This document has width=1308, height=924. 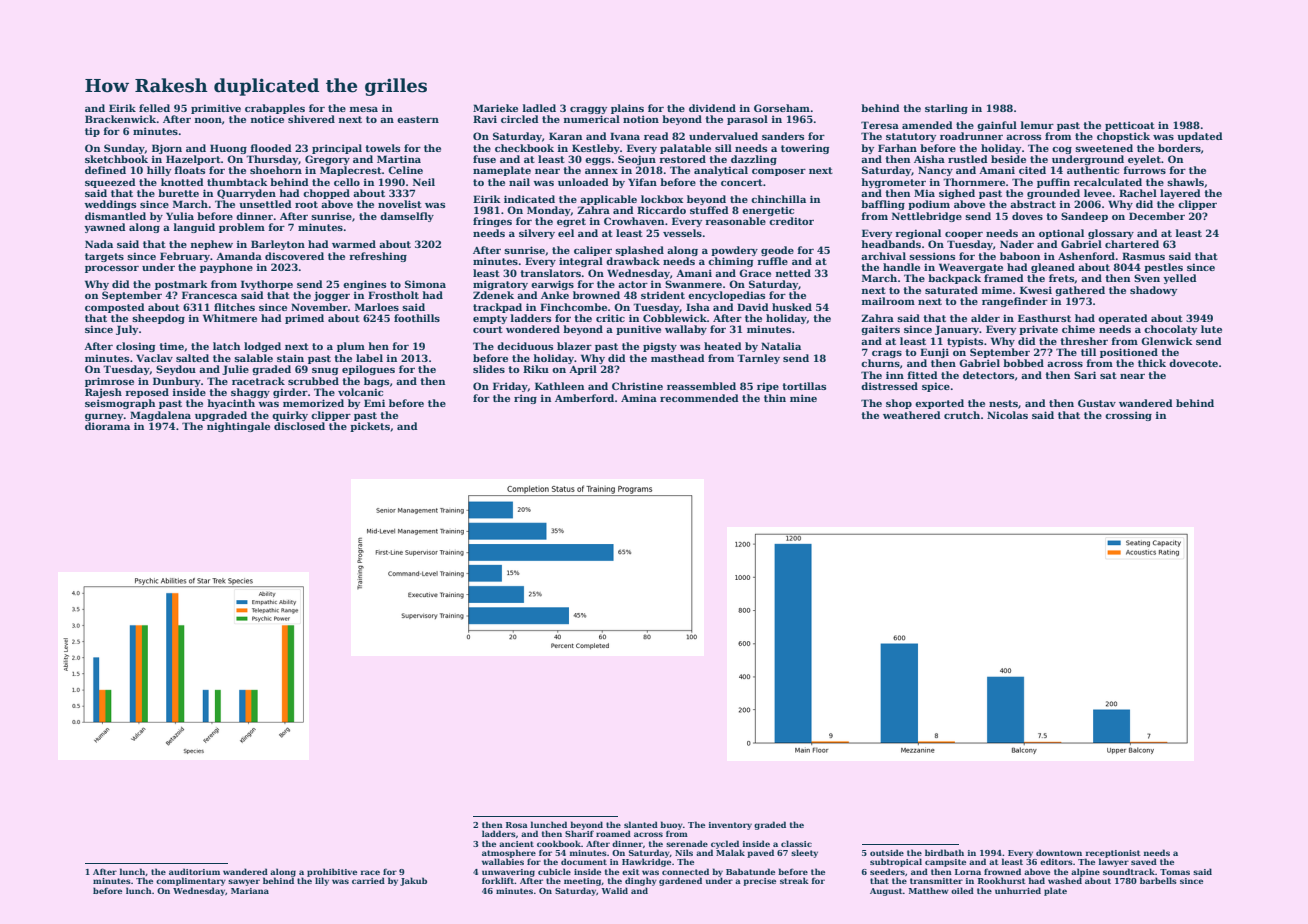 I want to click on carried, so click(x=368, y=880).
